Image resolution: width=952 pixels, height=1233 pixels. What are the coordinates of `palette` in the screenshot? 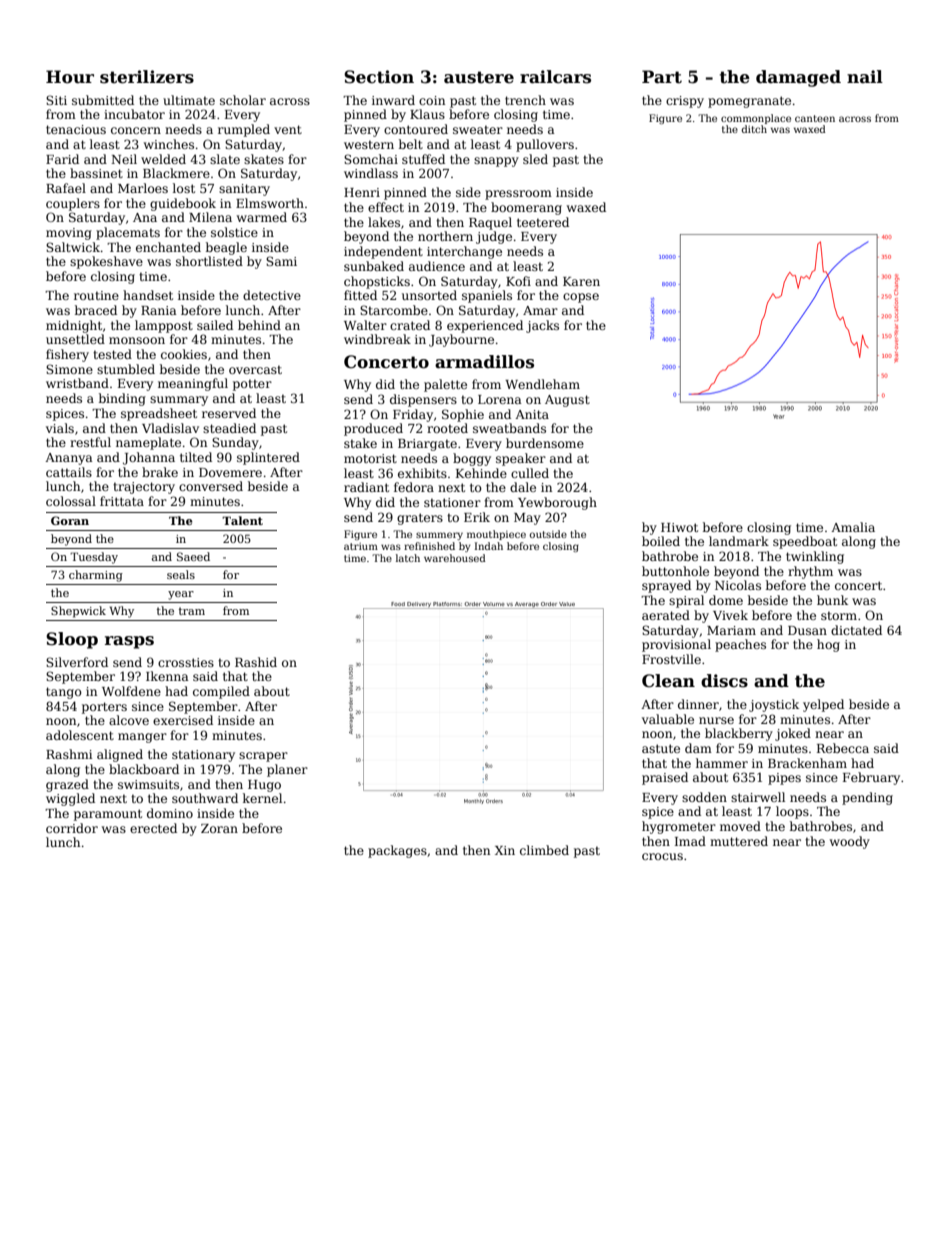 It's located at (445, 385).
